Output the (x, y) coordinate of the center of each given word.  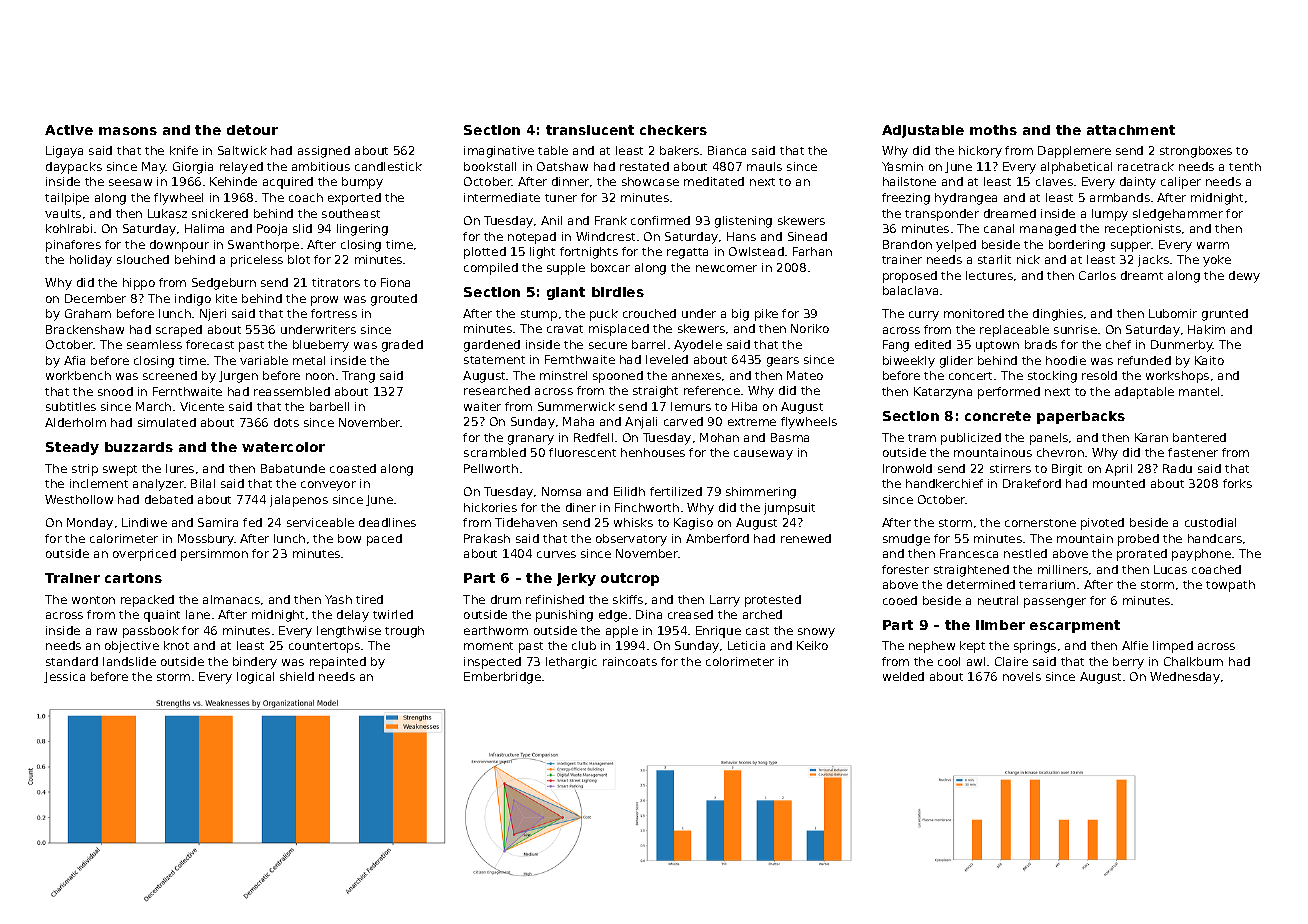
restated (644, 166)
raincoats (630, 661)
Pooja (272, 230)
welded (903, 676)
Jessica (64, 677)
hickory (980, 152)
